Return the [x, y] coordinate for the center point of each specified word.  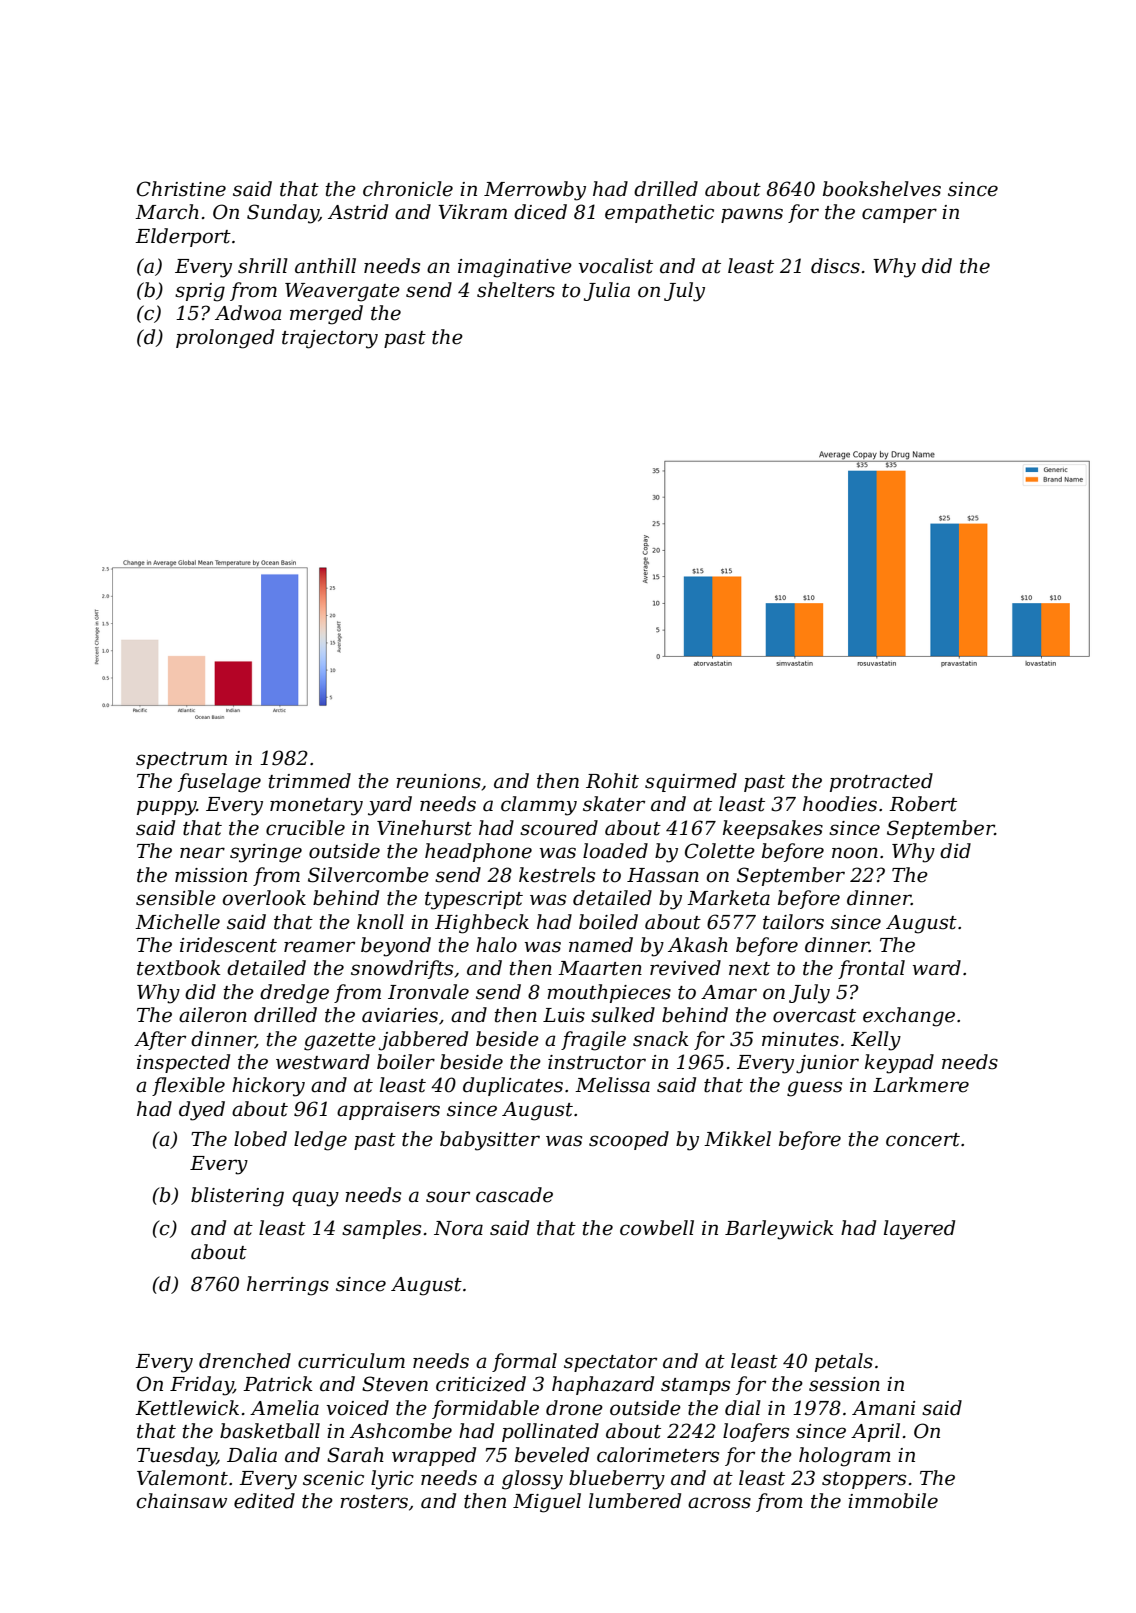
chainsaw [181, 1501]
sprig [200, 292]
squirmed [691, 782]
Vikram [472, 212]
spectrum [181, 760]
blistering [237, 1197]
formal [524, 1362]
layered [919, 1230]
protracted [881, 782]
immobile [893, 1501]
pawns [752, 215]
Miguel [547, 1503]
